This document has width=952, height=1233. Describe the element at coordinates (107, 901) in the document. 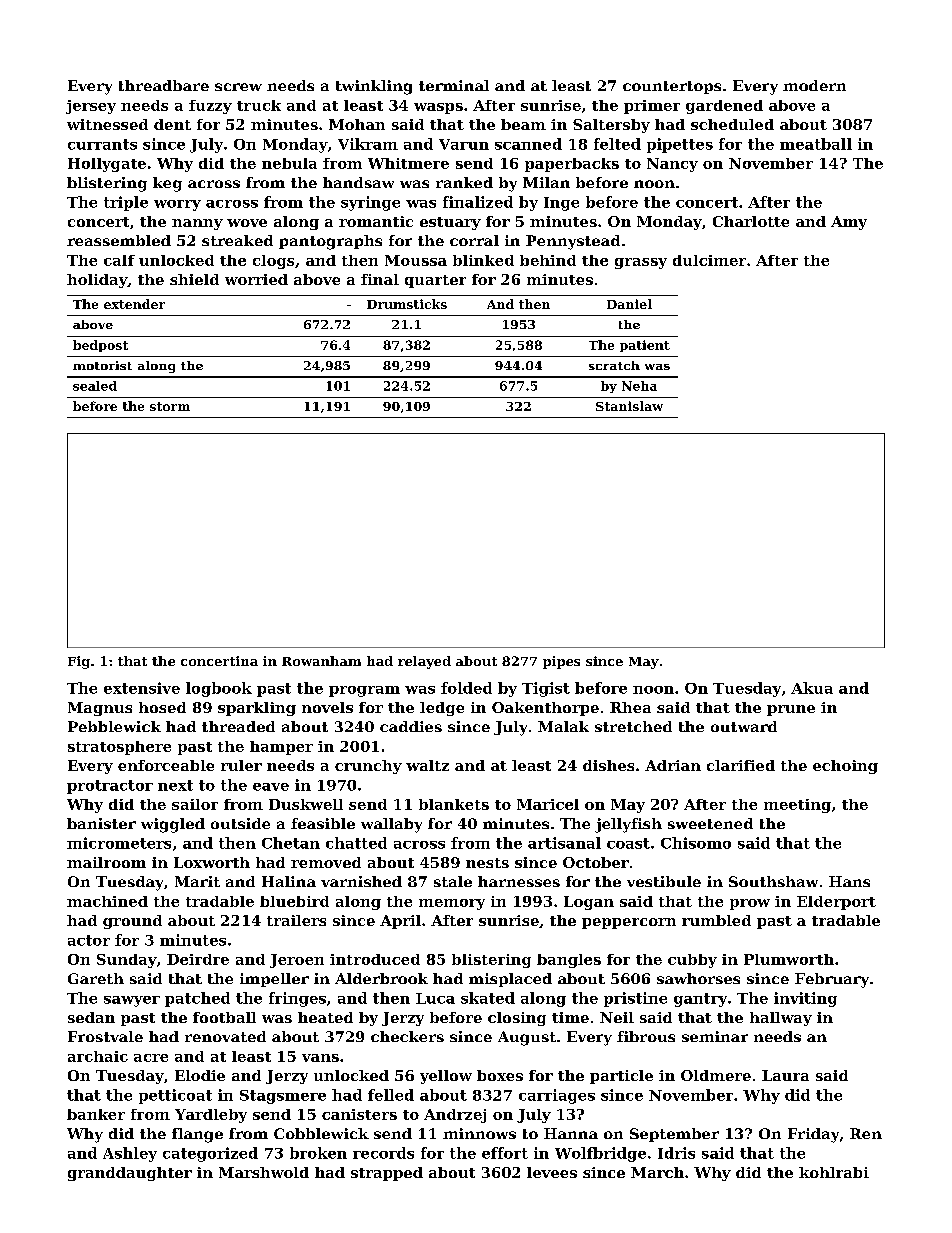

I see `machined` at that location.
